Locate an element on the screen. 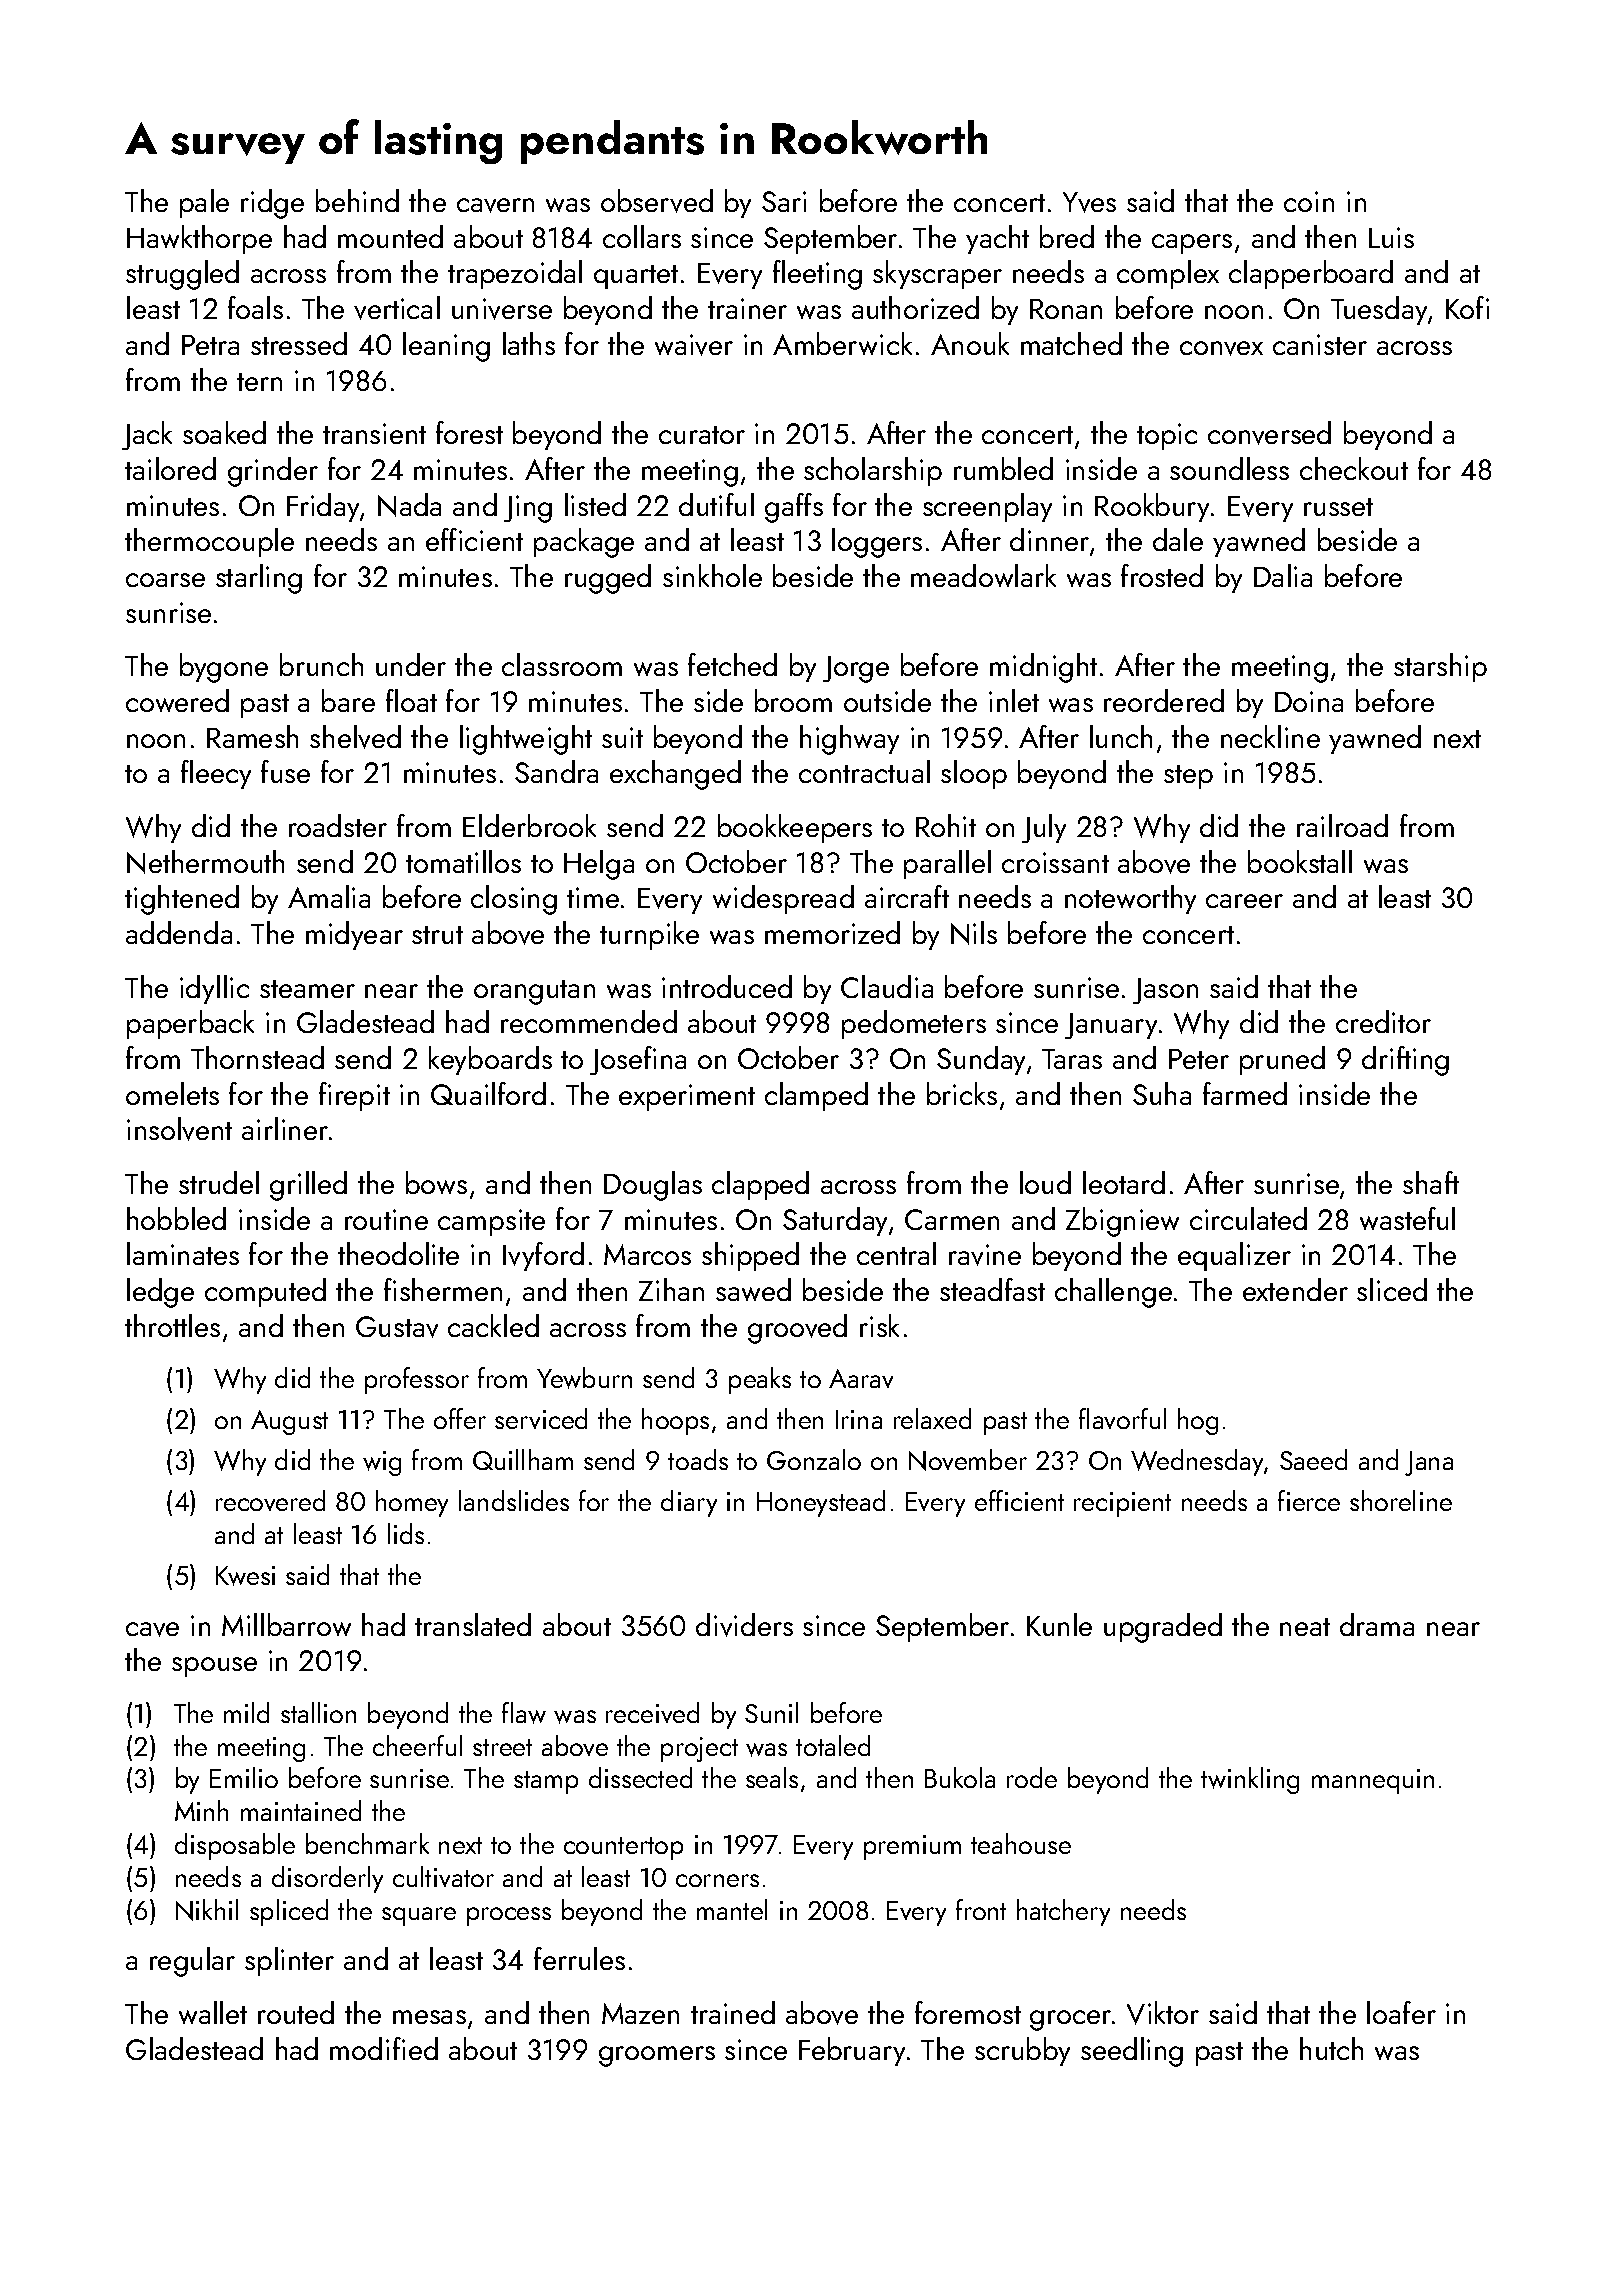 The image size is (1620, 2292). brunch is located at coordinates (321, 664).
